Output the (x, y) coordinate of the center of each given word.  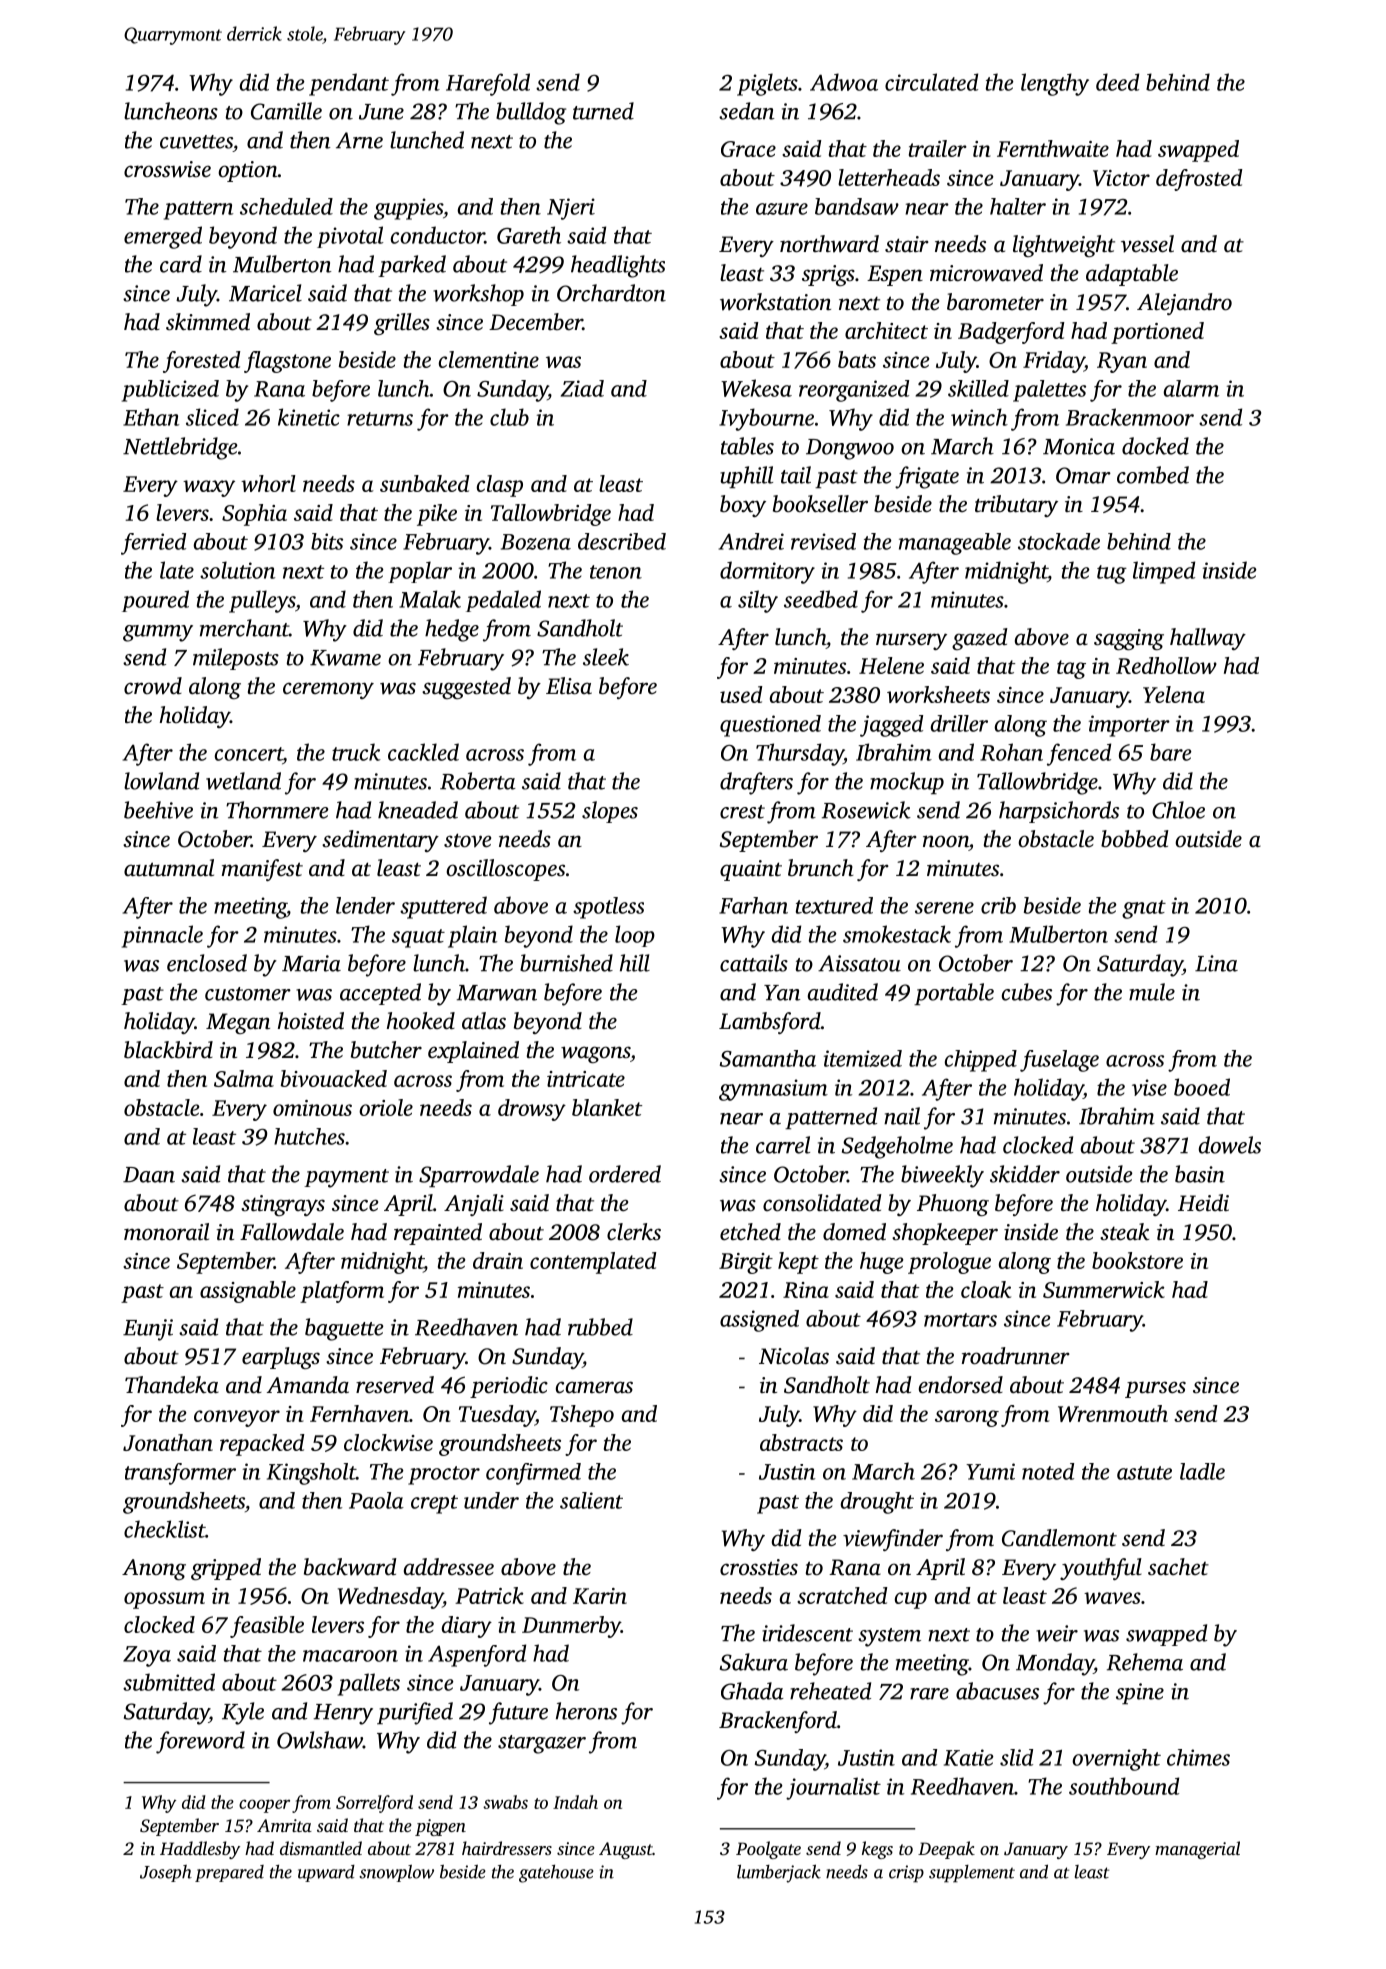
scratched (842, 1595)
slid (1016, 1757)
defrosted (1199, 180)
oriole (386, 1107)
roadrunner (1016, 1356)
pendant (349, 84)
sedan (747, 111)
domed (854, 1232)
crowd (153, 686)
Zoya (147, 1656)
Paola (376, 1500)
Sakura (754, 1662)
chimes (1198, 1757)
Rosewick (866, 810)
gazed (980, 639)
